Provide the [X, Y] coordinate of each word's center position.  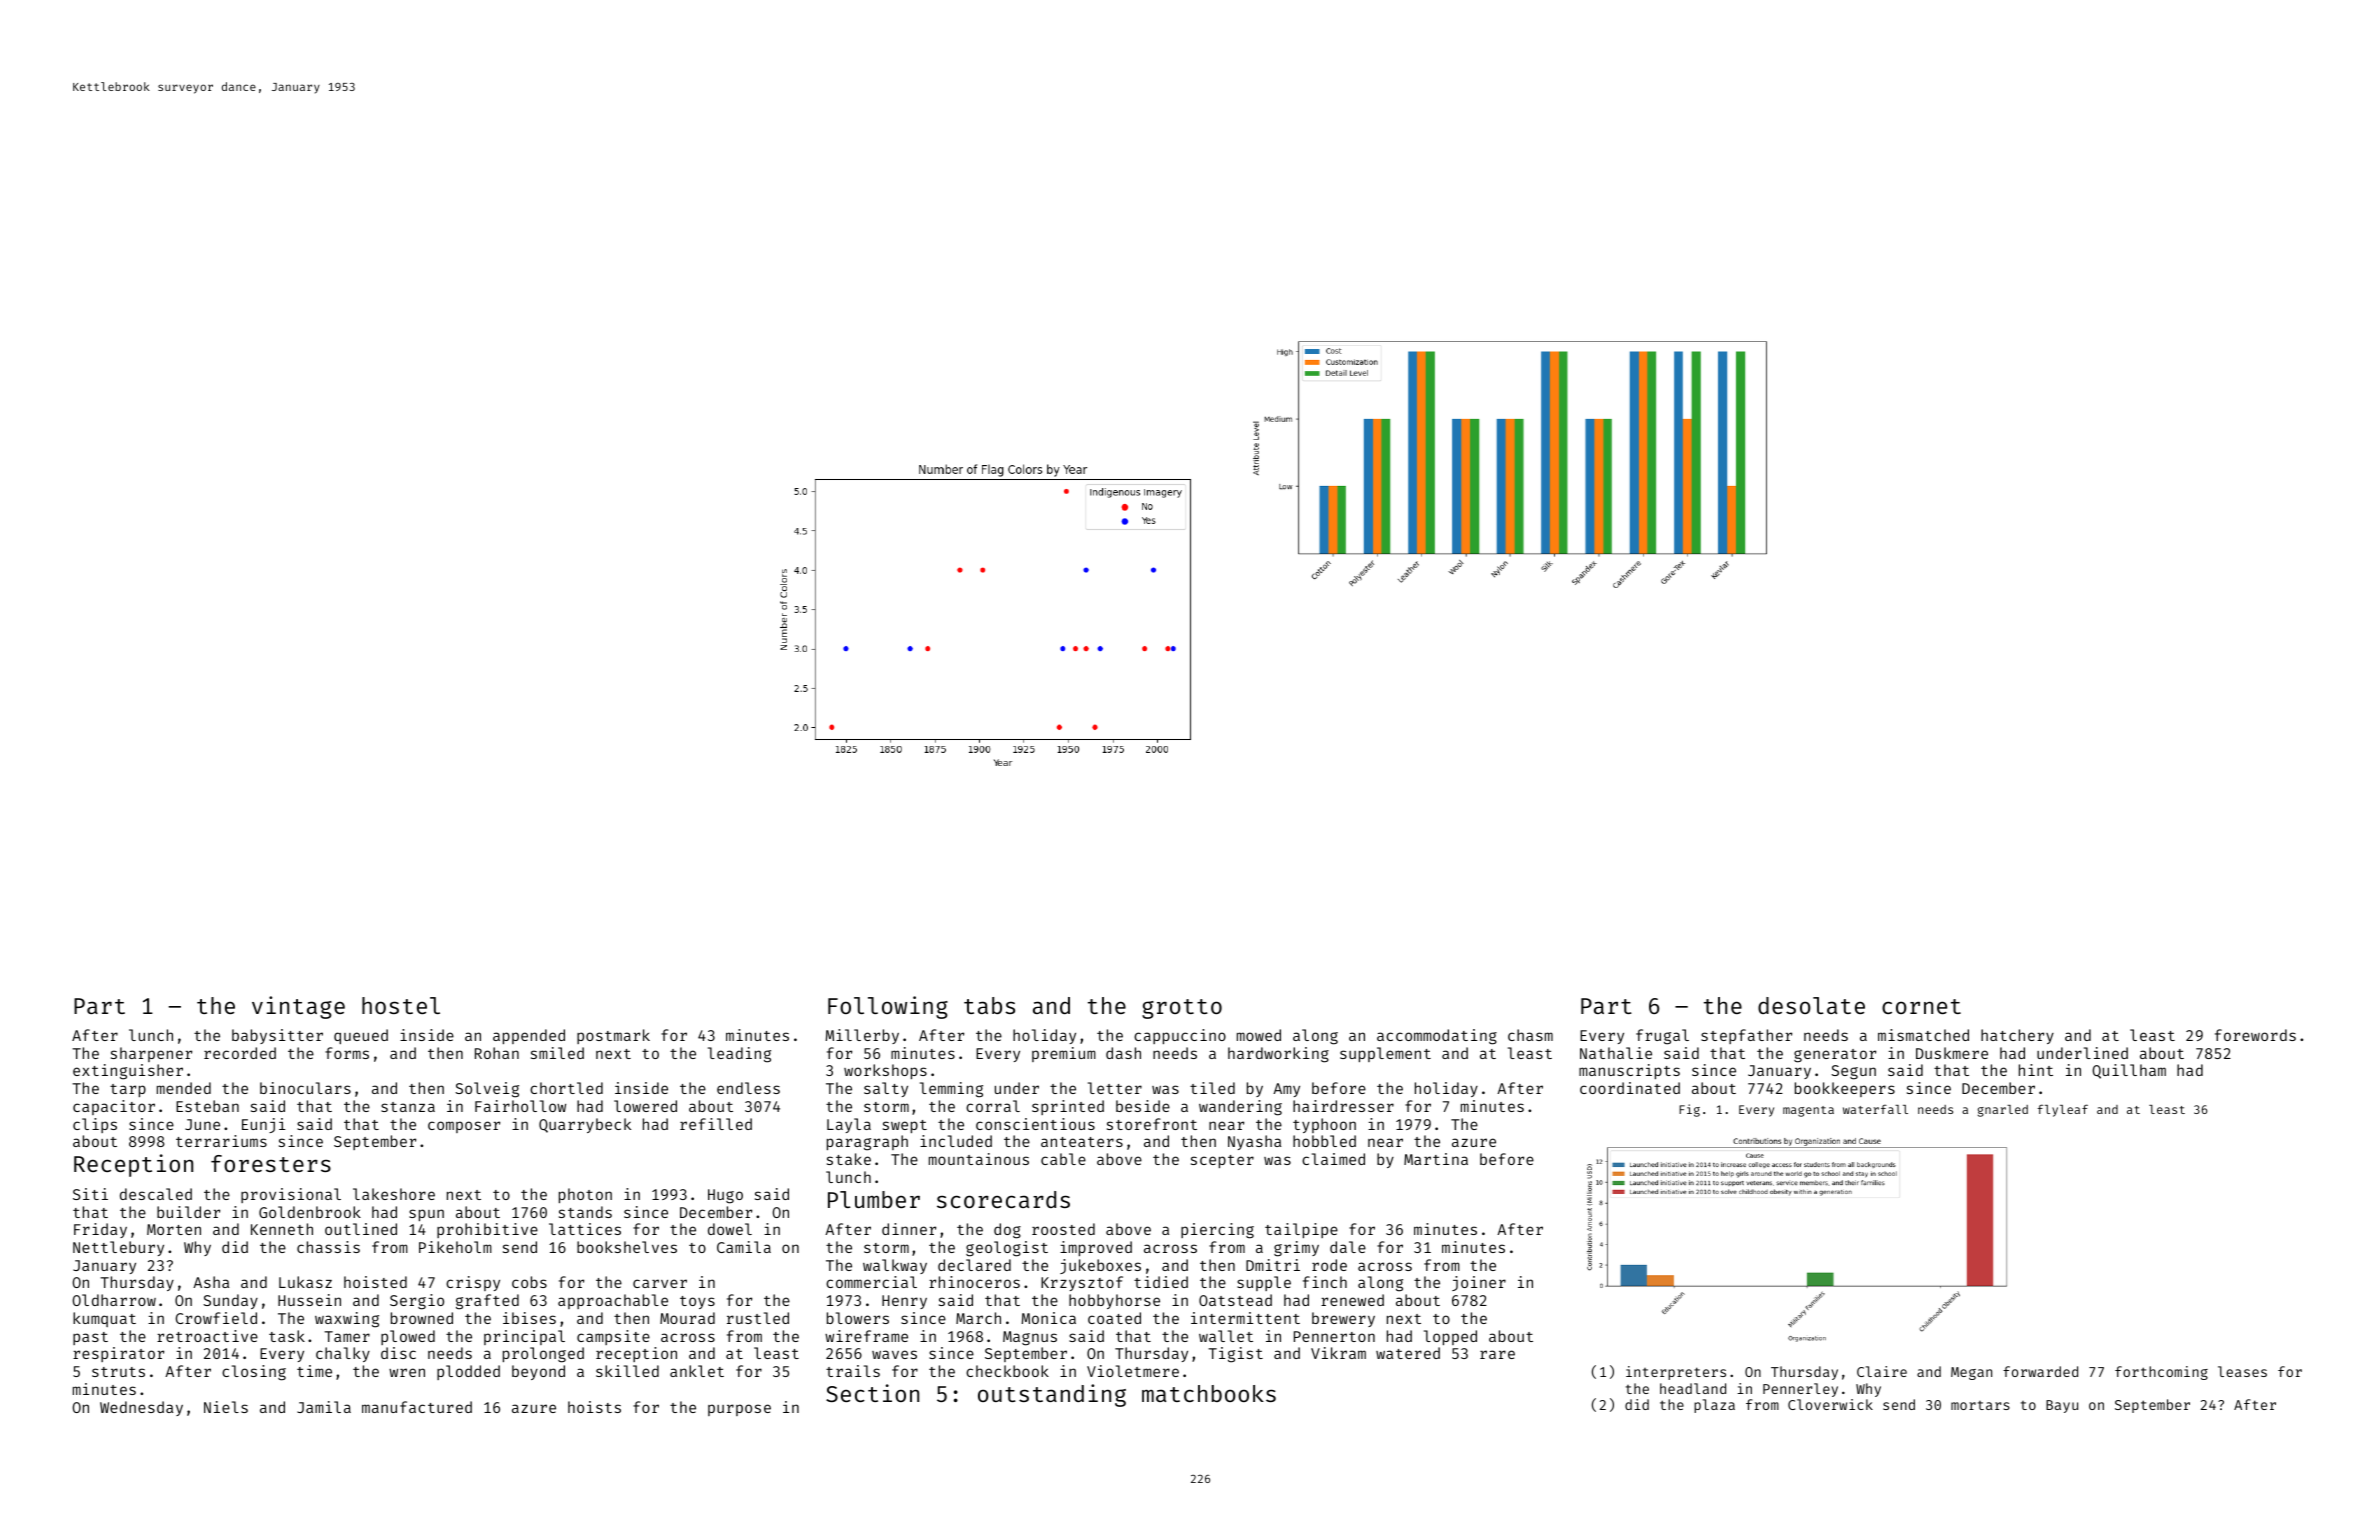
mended [184, 1088]
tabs [989, 1005]
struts [118, 1372]
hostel [401, 1005]
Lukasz [305, 1282]
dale [1348, 1247]
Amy [1286, 1090]
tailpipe [1301, 1230]
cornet [1921, 1006]
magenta [1808, 1111]
